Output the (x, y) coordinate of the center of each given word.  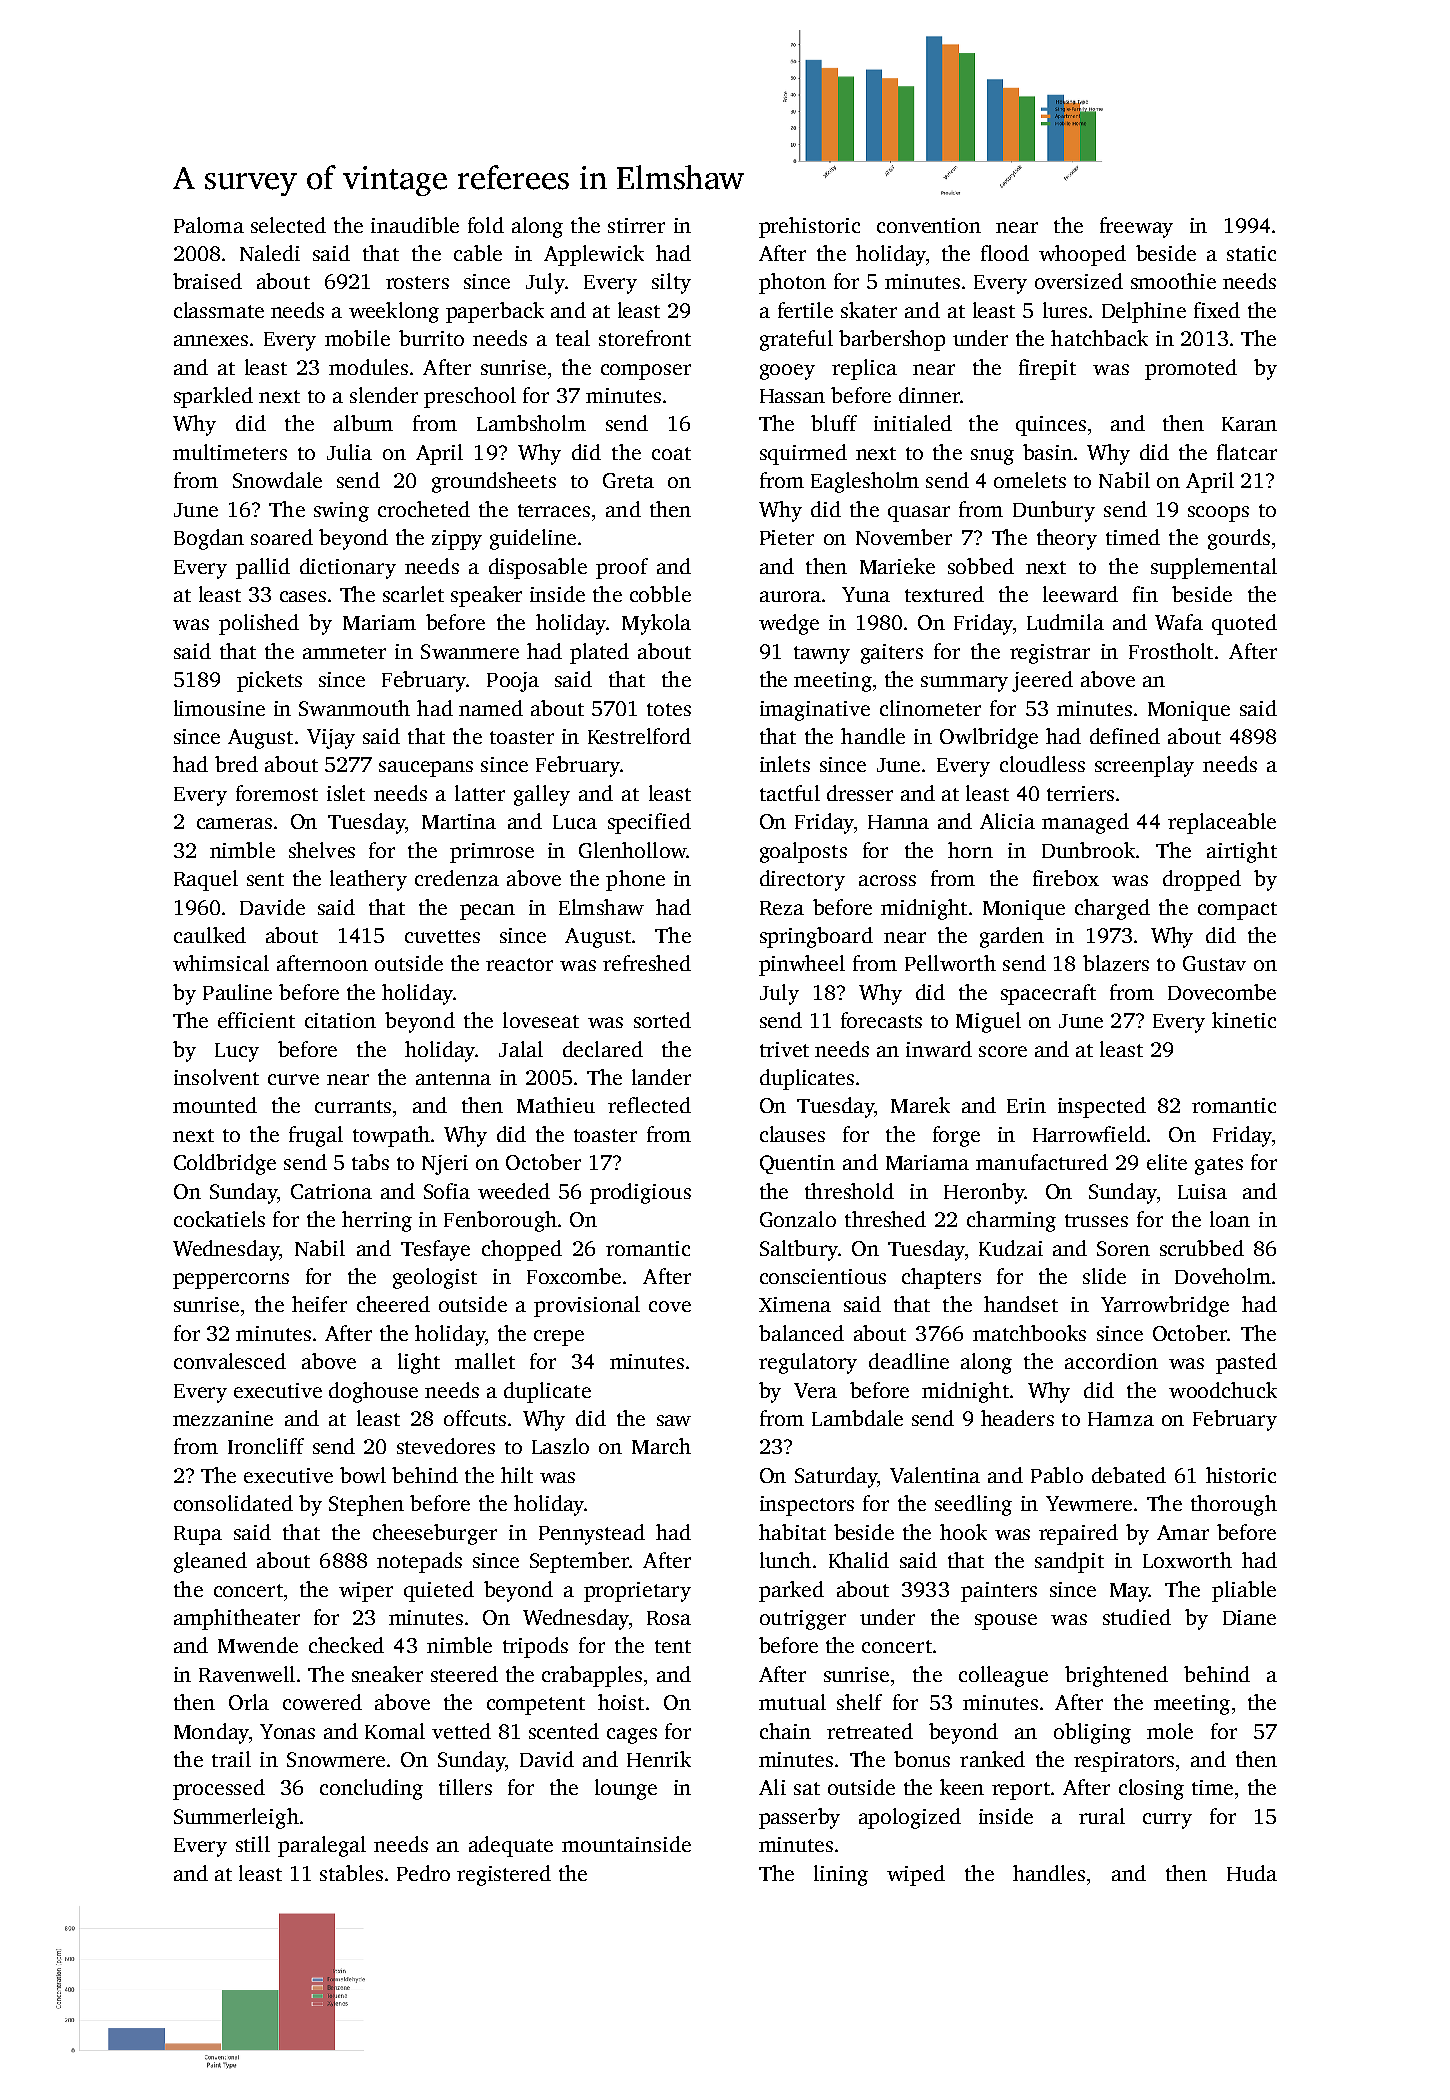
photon (792, 283)
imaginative (815, 711)
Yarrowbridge (1165, 1306)
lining (841, 1875)
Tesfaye (435, 1250)
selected (288, 225)
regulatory (808, 1363)
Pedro (423, 1873)
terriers (1080, 793)
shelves (322, 850)
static (1251, 253)
